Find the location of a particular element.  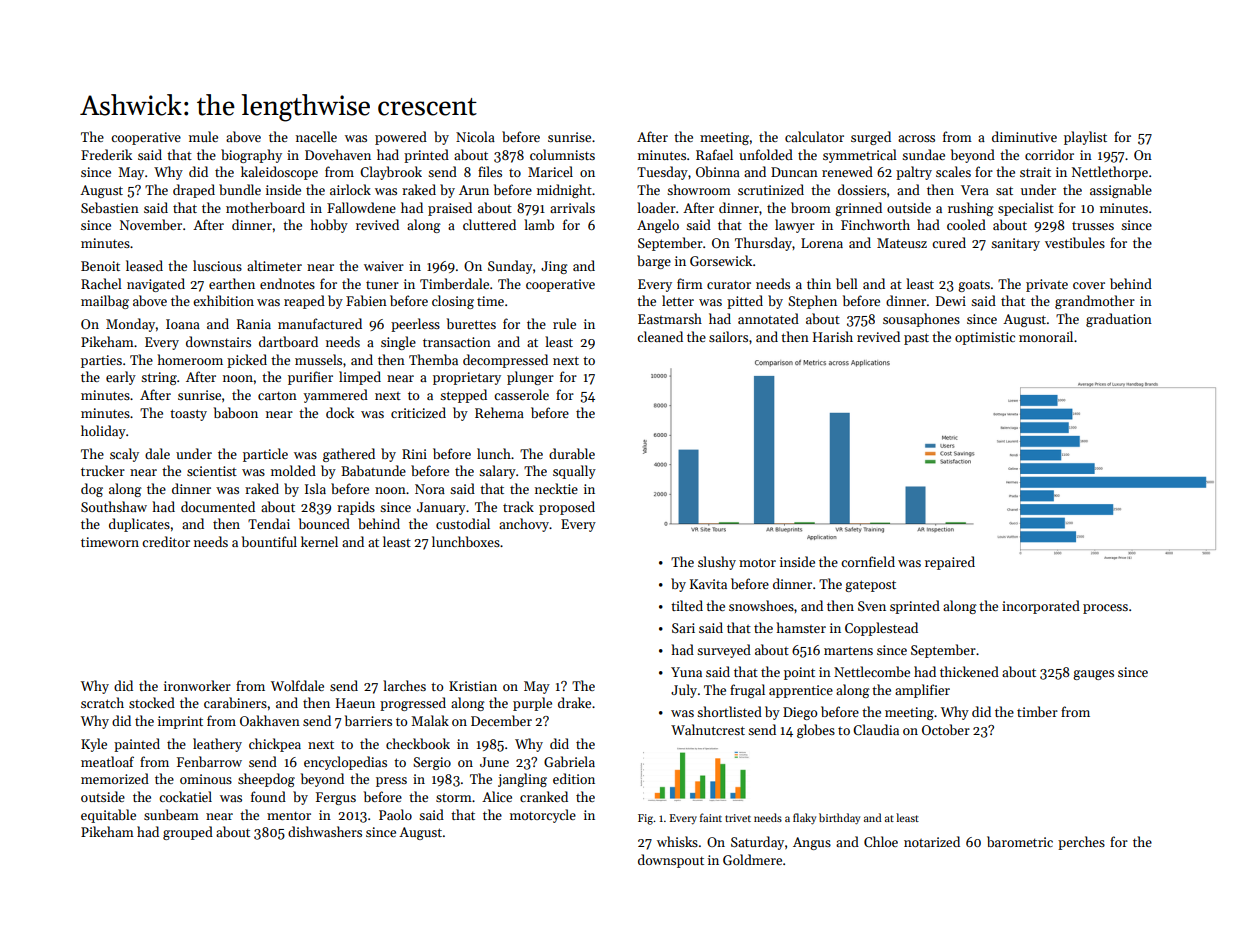

columnists is located at coordinates (562, 154).
